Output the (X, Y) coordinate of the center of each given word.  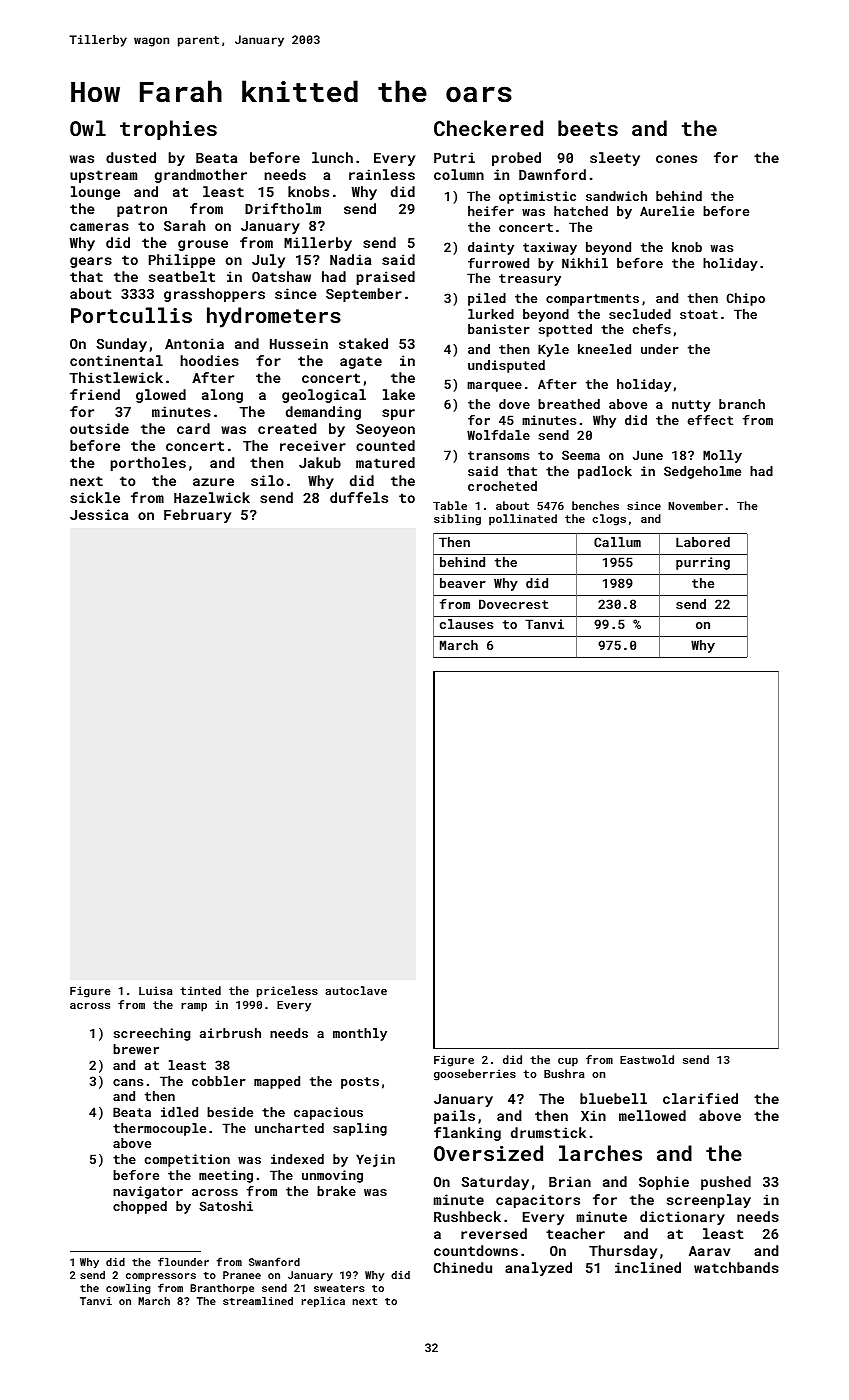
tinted (200, 990)
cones (676, 159)
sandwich (616, 196)
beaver (463, 583)
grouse (203, 245)
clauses (466, 624)
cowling (128, 1289)
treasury (530, 280)
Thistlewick (116, 377)
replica (323, 1302)
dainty (491, 248)
